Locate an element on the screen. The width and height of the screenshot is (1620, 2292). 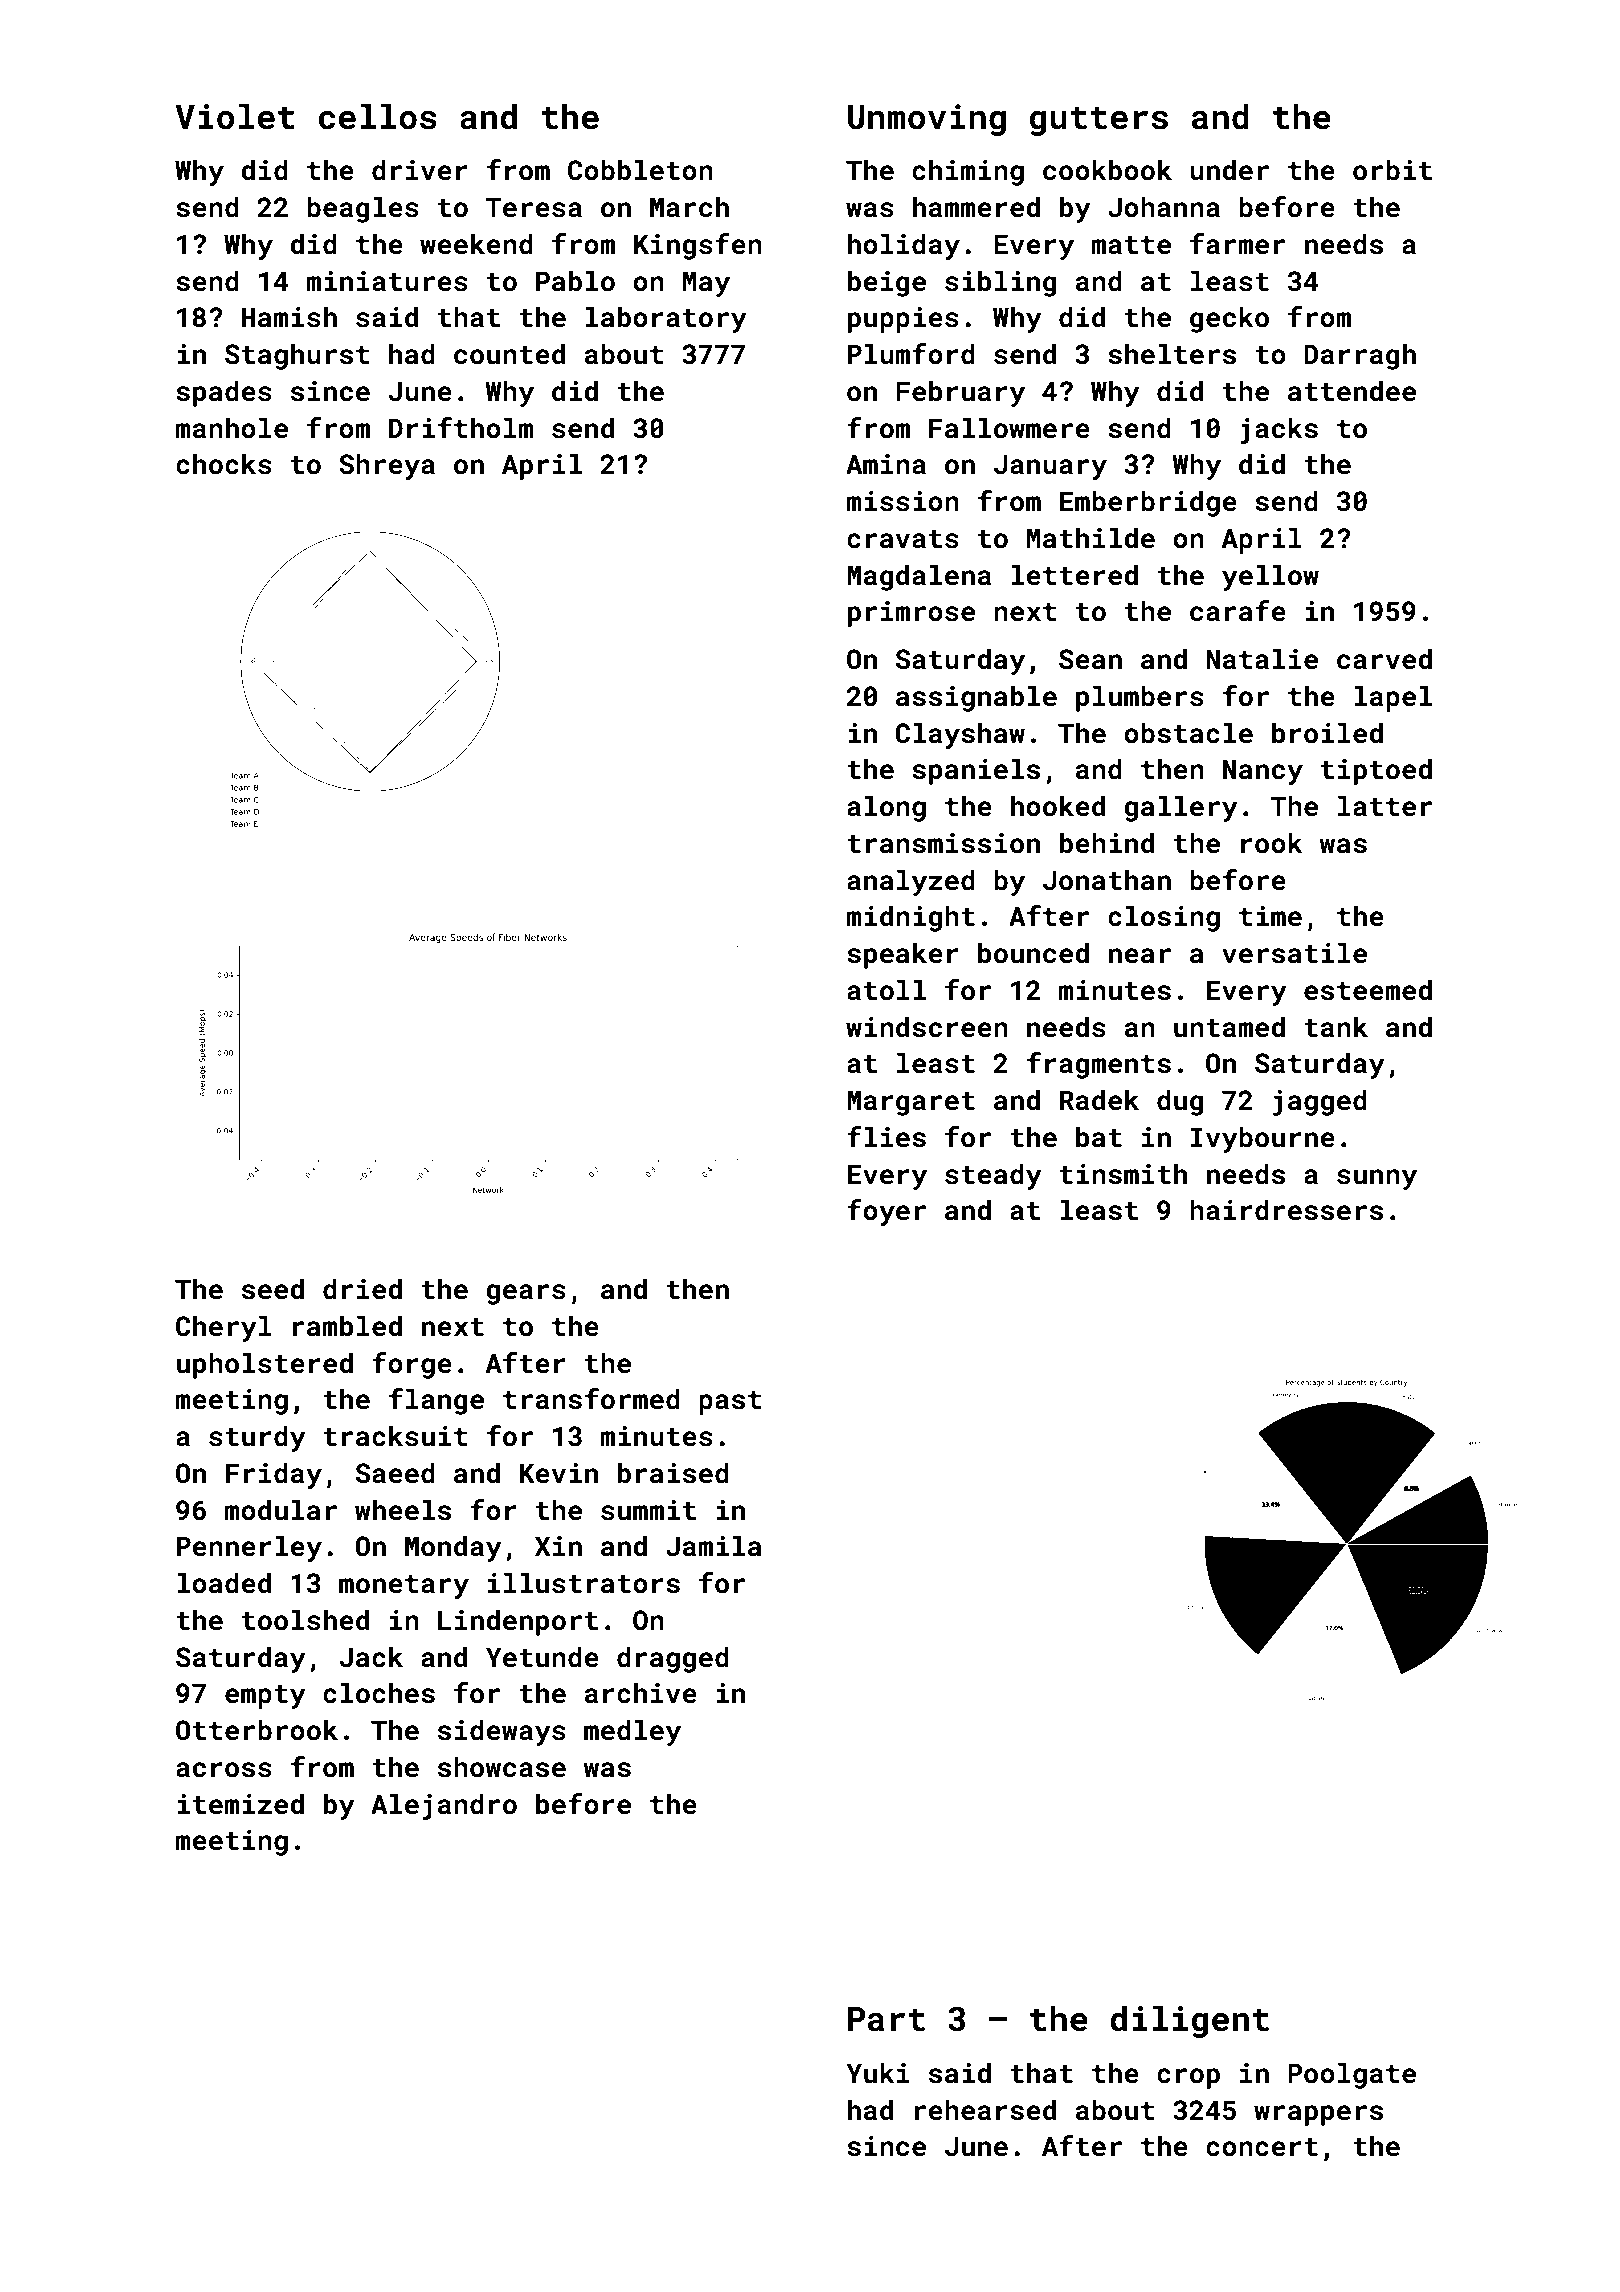
Jamila is located at coordinates (714, 1546).
